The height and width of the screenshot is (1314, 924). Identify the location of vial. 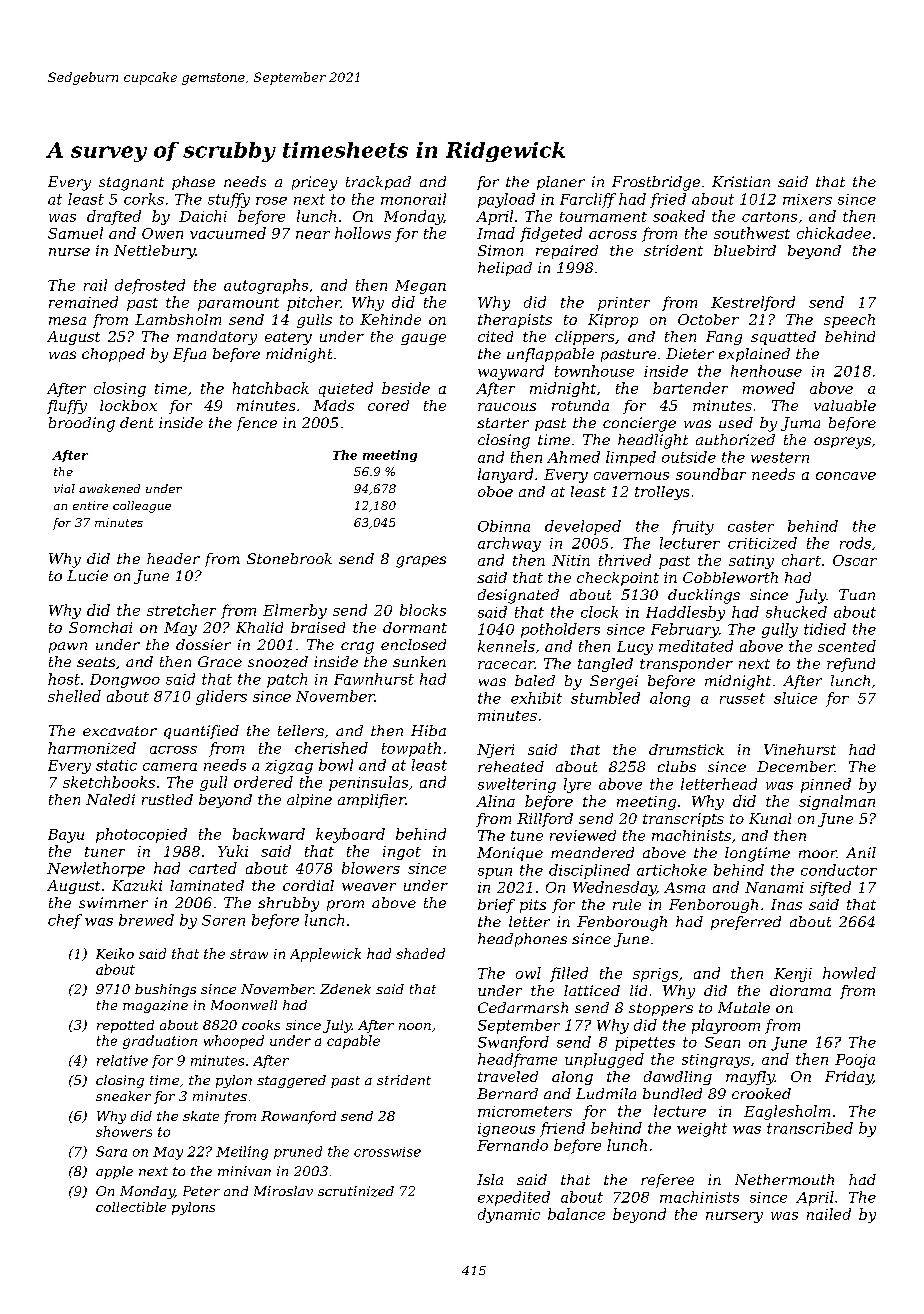
(64, 488).
